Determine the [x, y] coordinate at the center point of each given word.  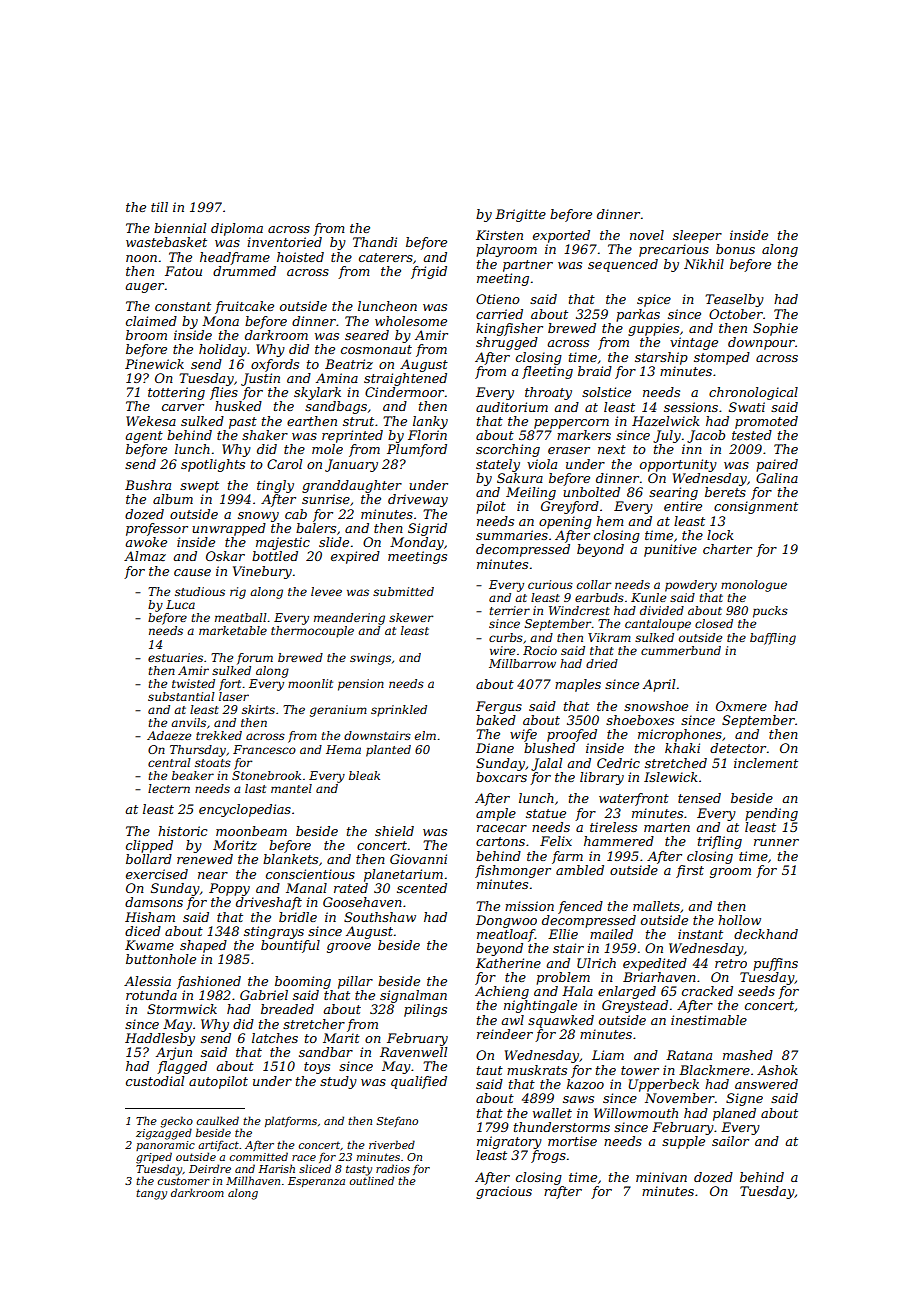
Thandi [375, 242]
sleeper [697, 236]
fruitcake [244, 307]
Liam [608, 1055]
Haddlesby [160, 1039]
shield [394, 831]
